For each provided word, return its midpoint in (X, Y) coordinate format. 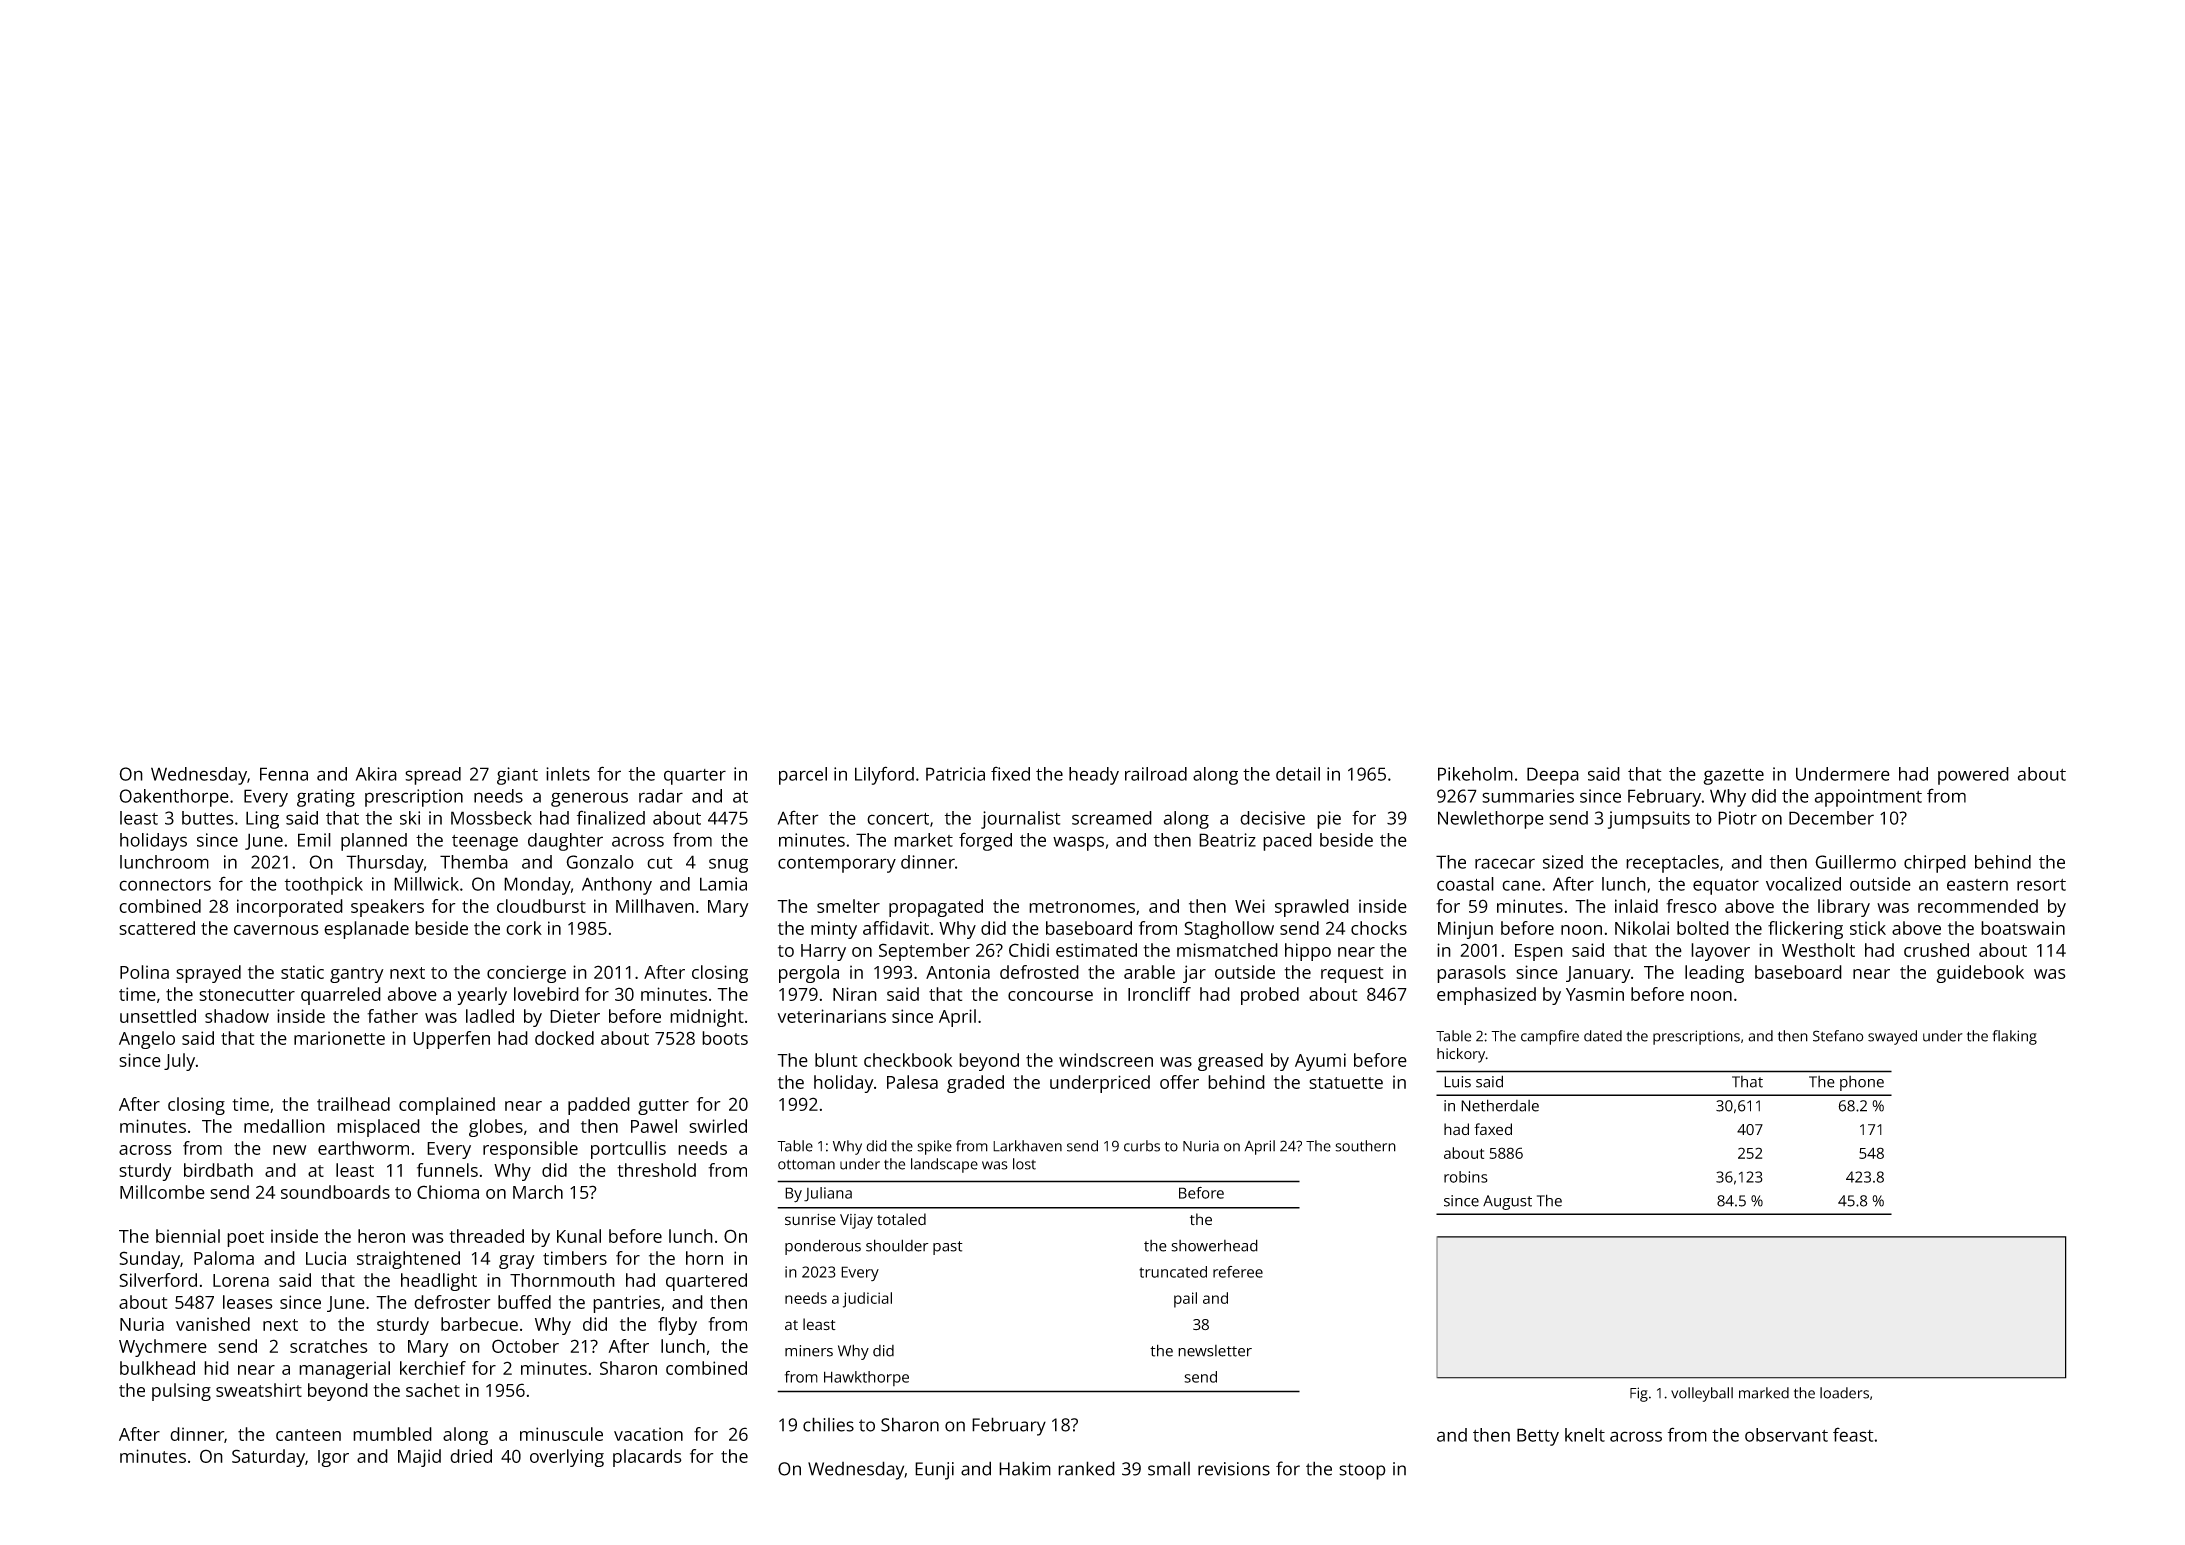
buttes (207, 818)
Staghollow (1229, 930)
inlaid (1636, 906)
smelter (848, 906)
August (1507, 1202)
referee (1238, 1272)
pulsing (181, 1392)
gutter (663, 1107)
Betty (1538, 1437)
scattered (157, 928)
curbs (1142, 1146)
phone (1862, 1083)
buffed (524, 1302)
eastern (1977, 885)
